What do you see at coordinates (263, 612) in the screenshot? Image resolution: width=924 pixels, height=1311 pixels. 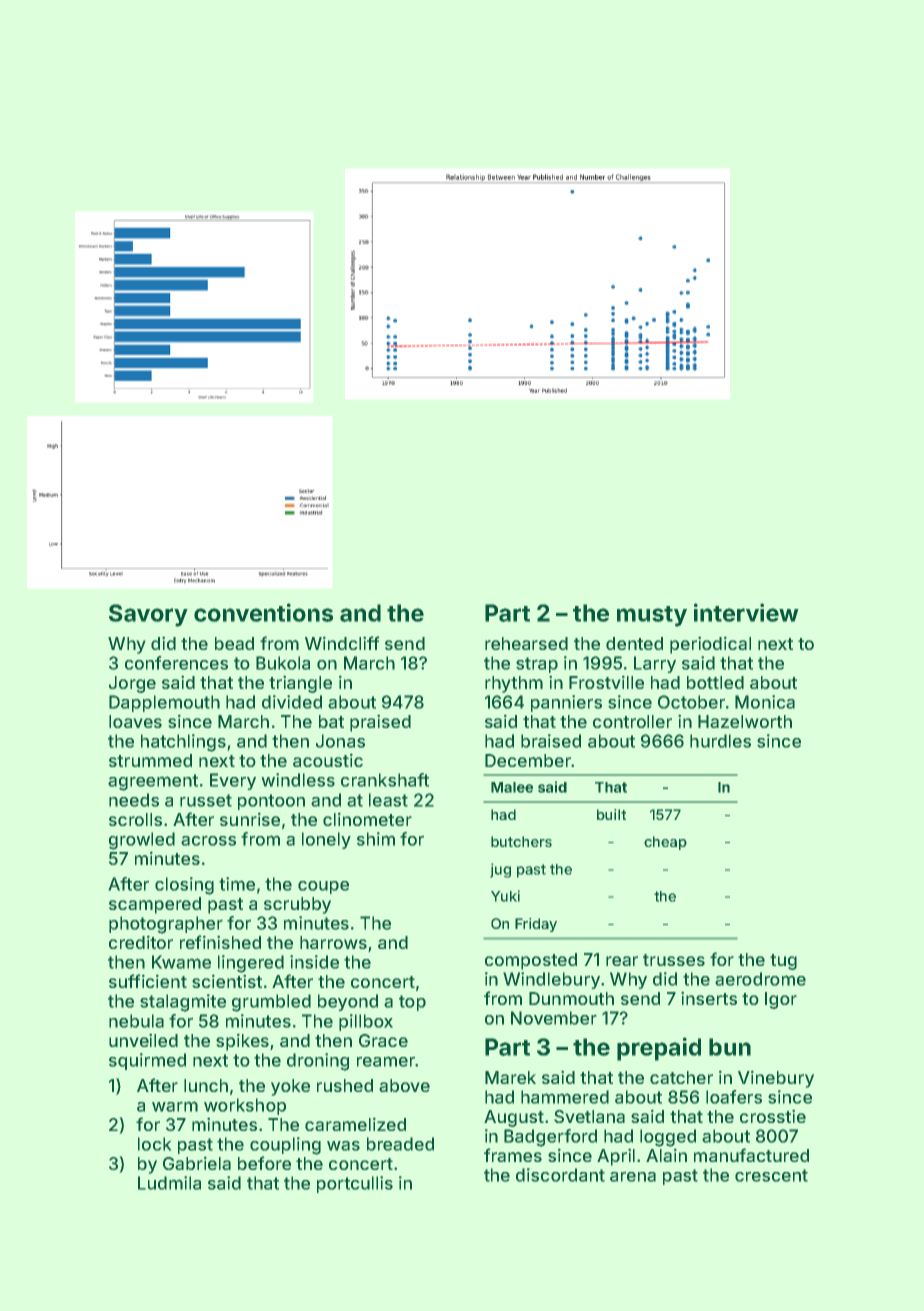 I see `conventions` at bounding box center [263, 612].
